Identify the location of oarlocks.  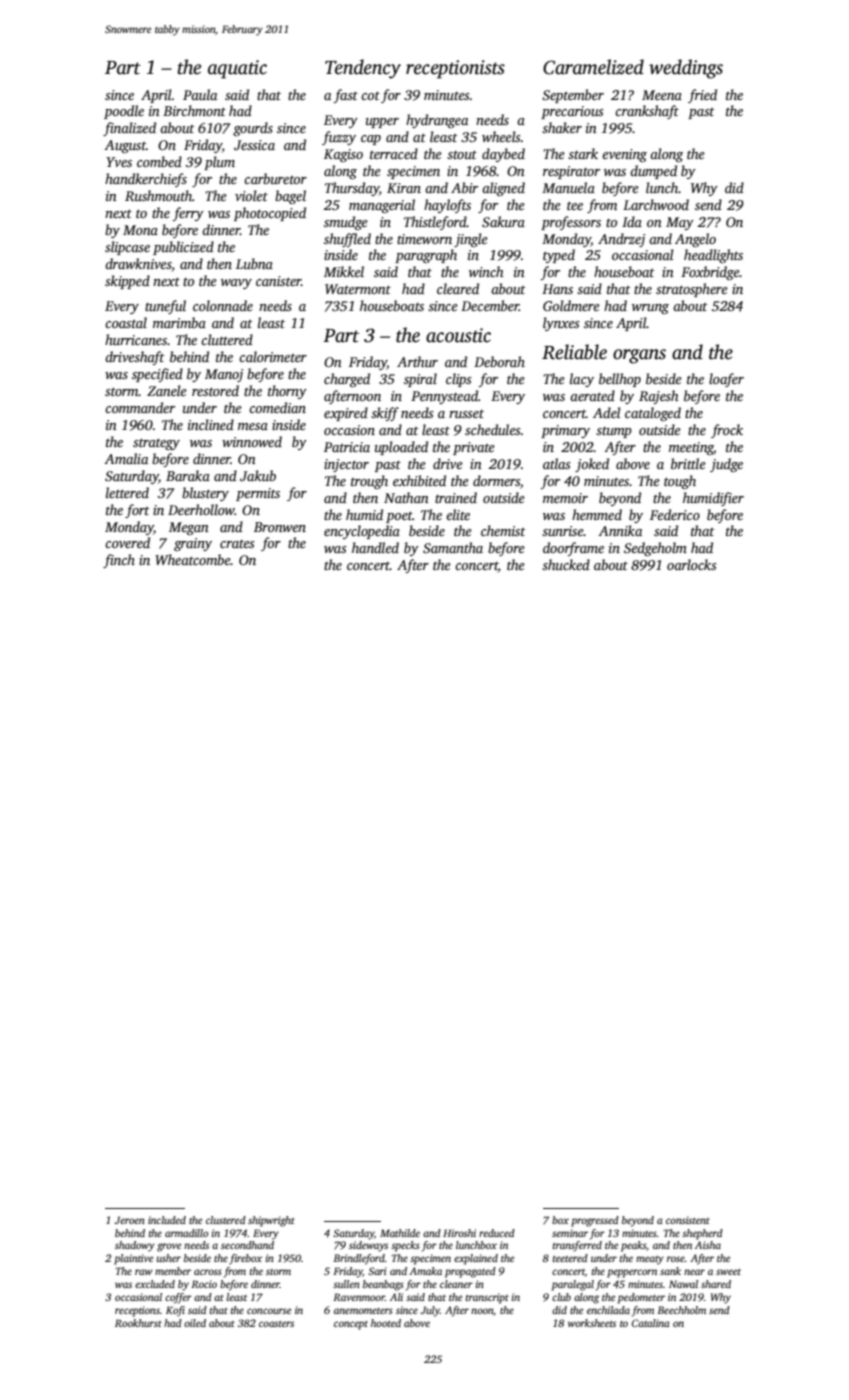
(692, 564).
